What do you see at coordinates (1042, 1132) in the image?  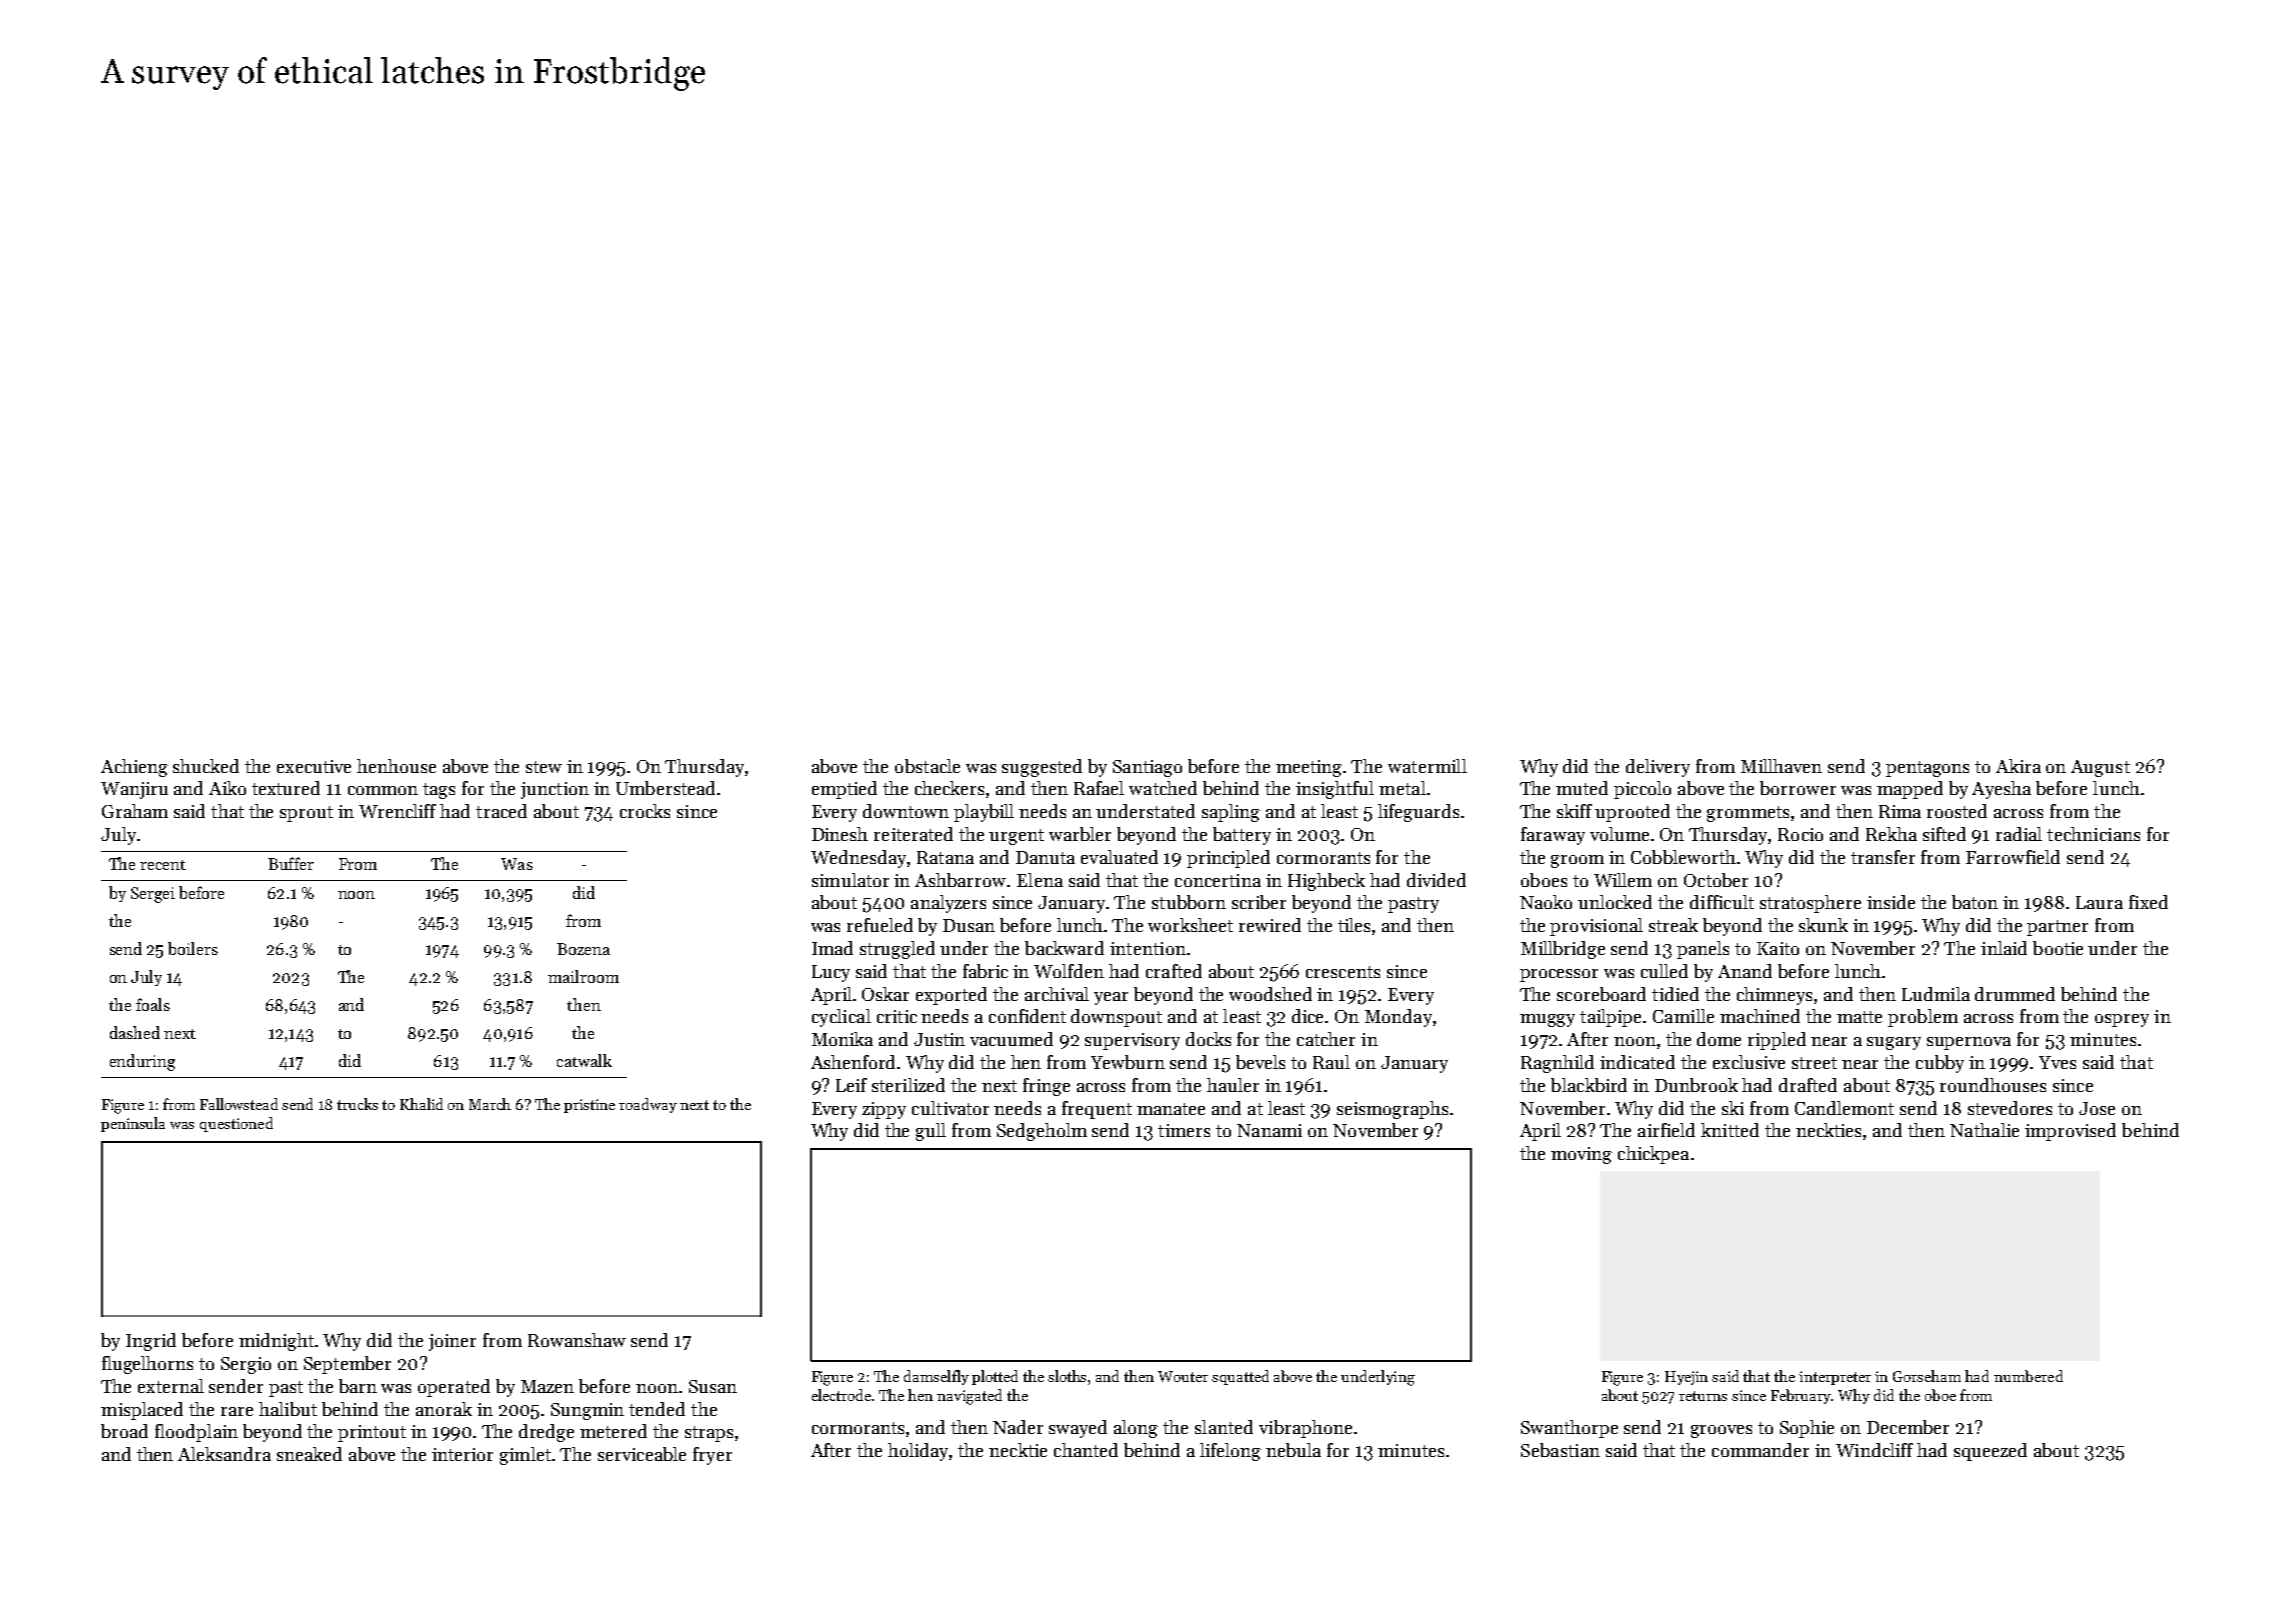 I see `Sedgeholm` at bounding box center [1042, 1132].
